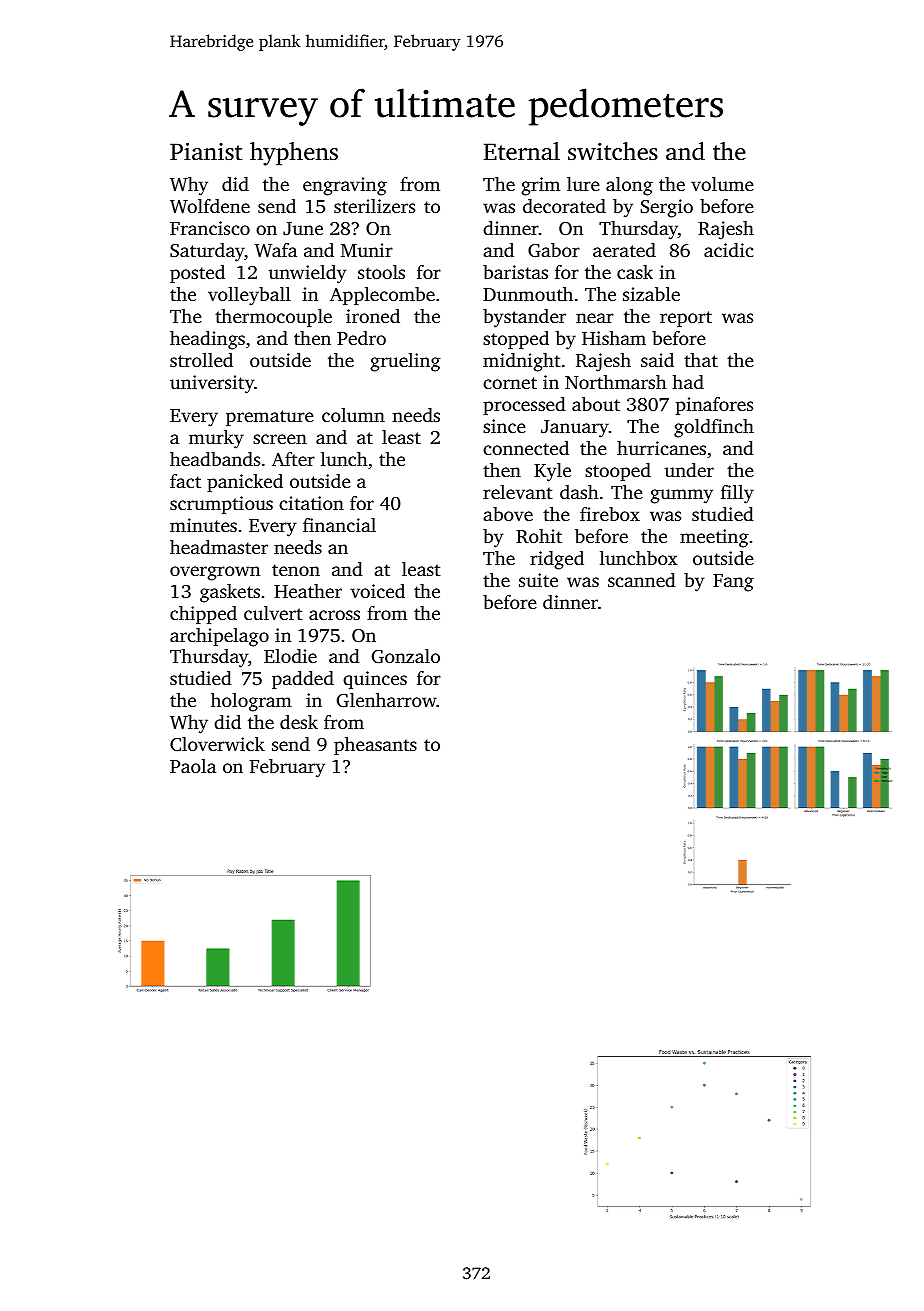 This image has height=1311, width=924. Describe the element at coordinates (193, 766) in the image. I see `Paola` at that location.
